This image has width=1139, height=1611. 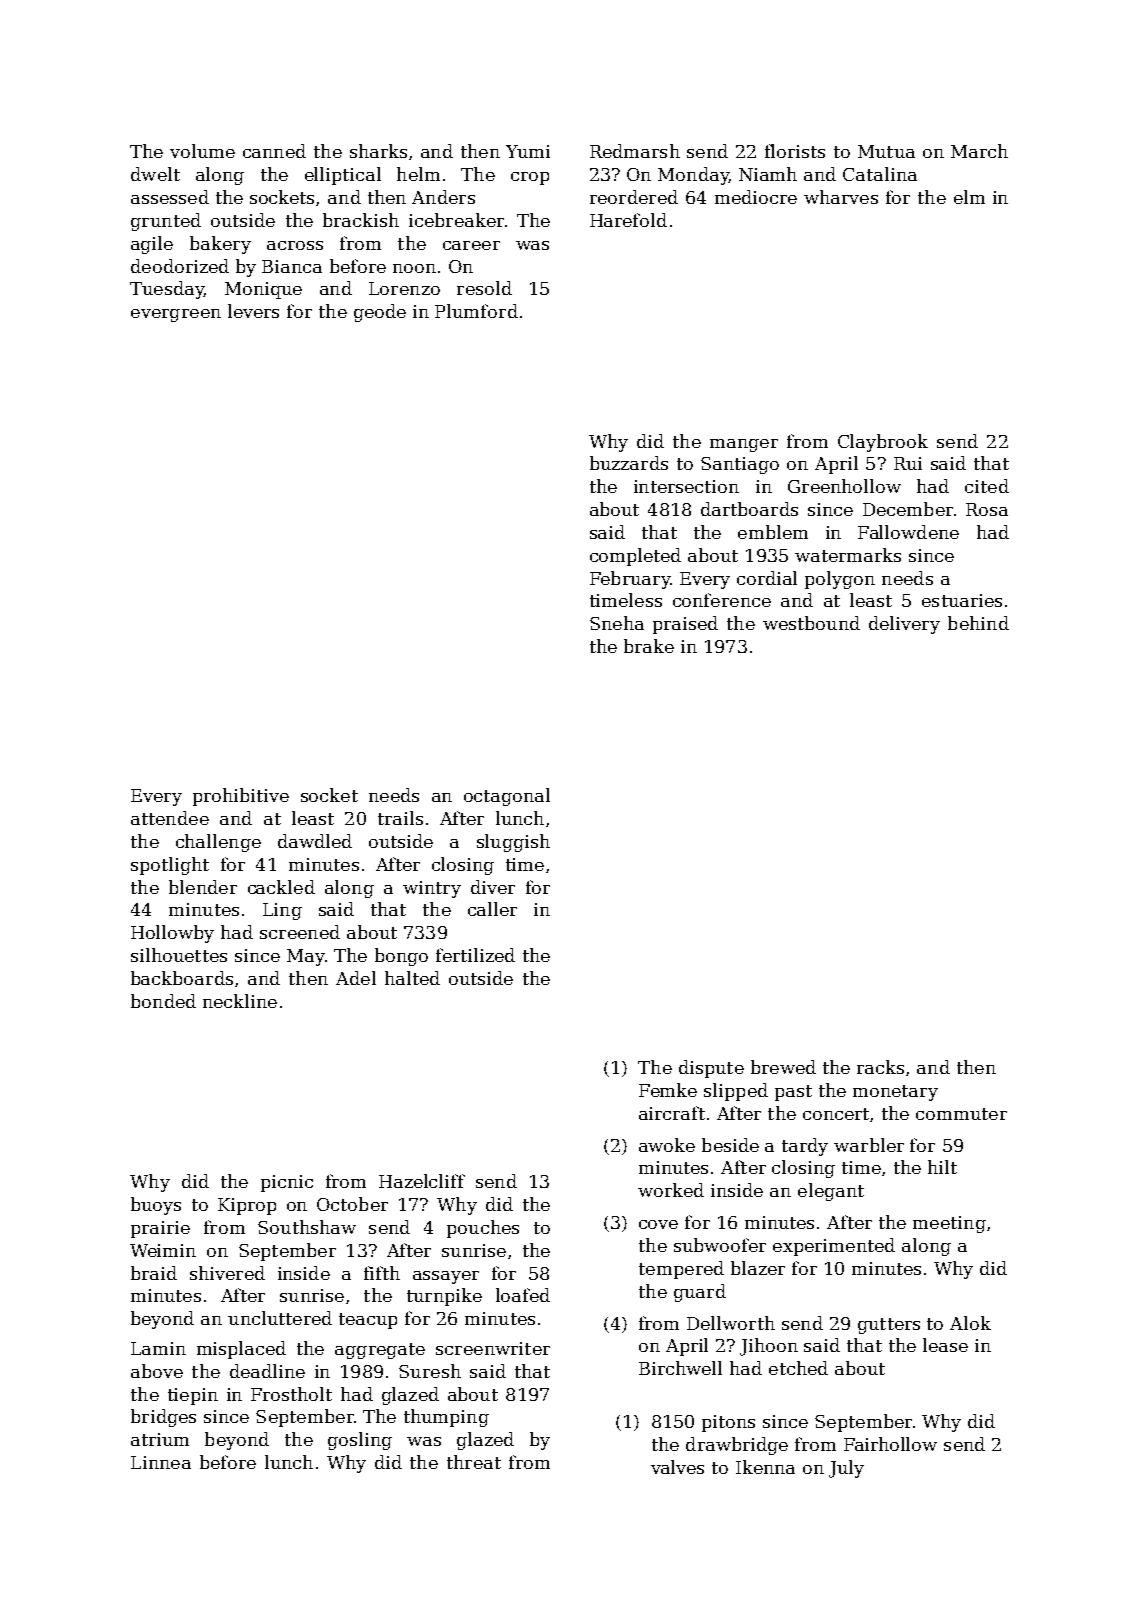 I want to click on Catalina, so click(x=880, y=174).
